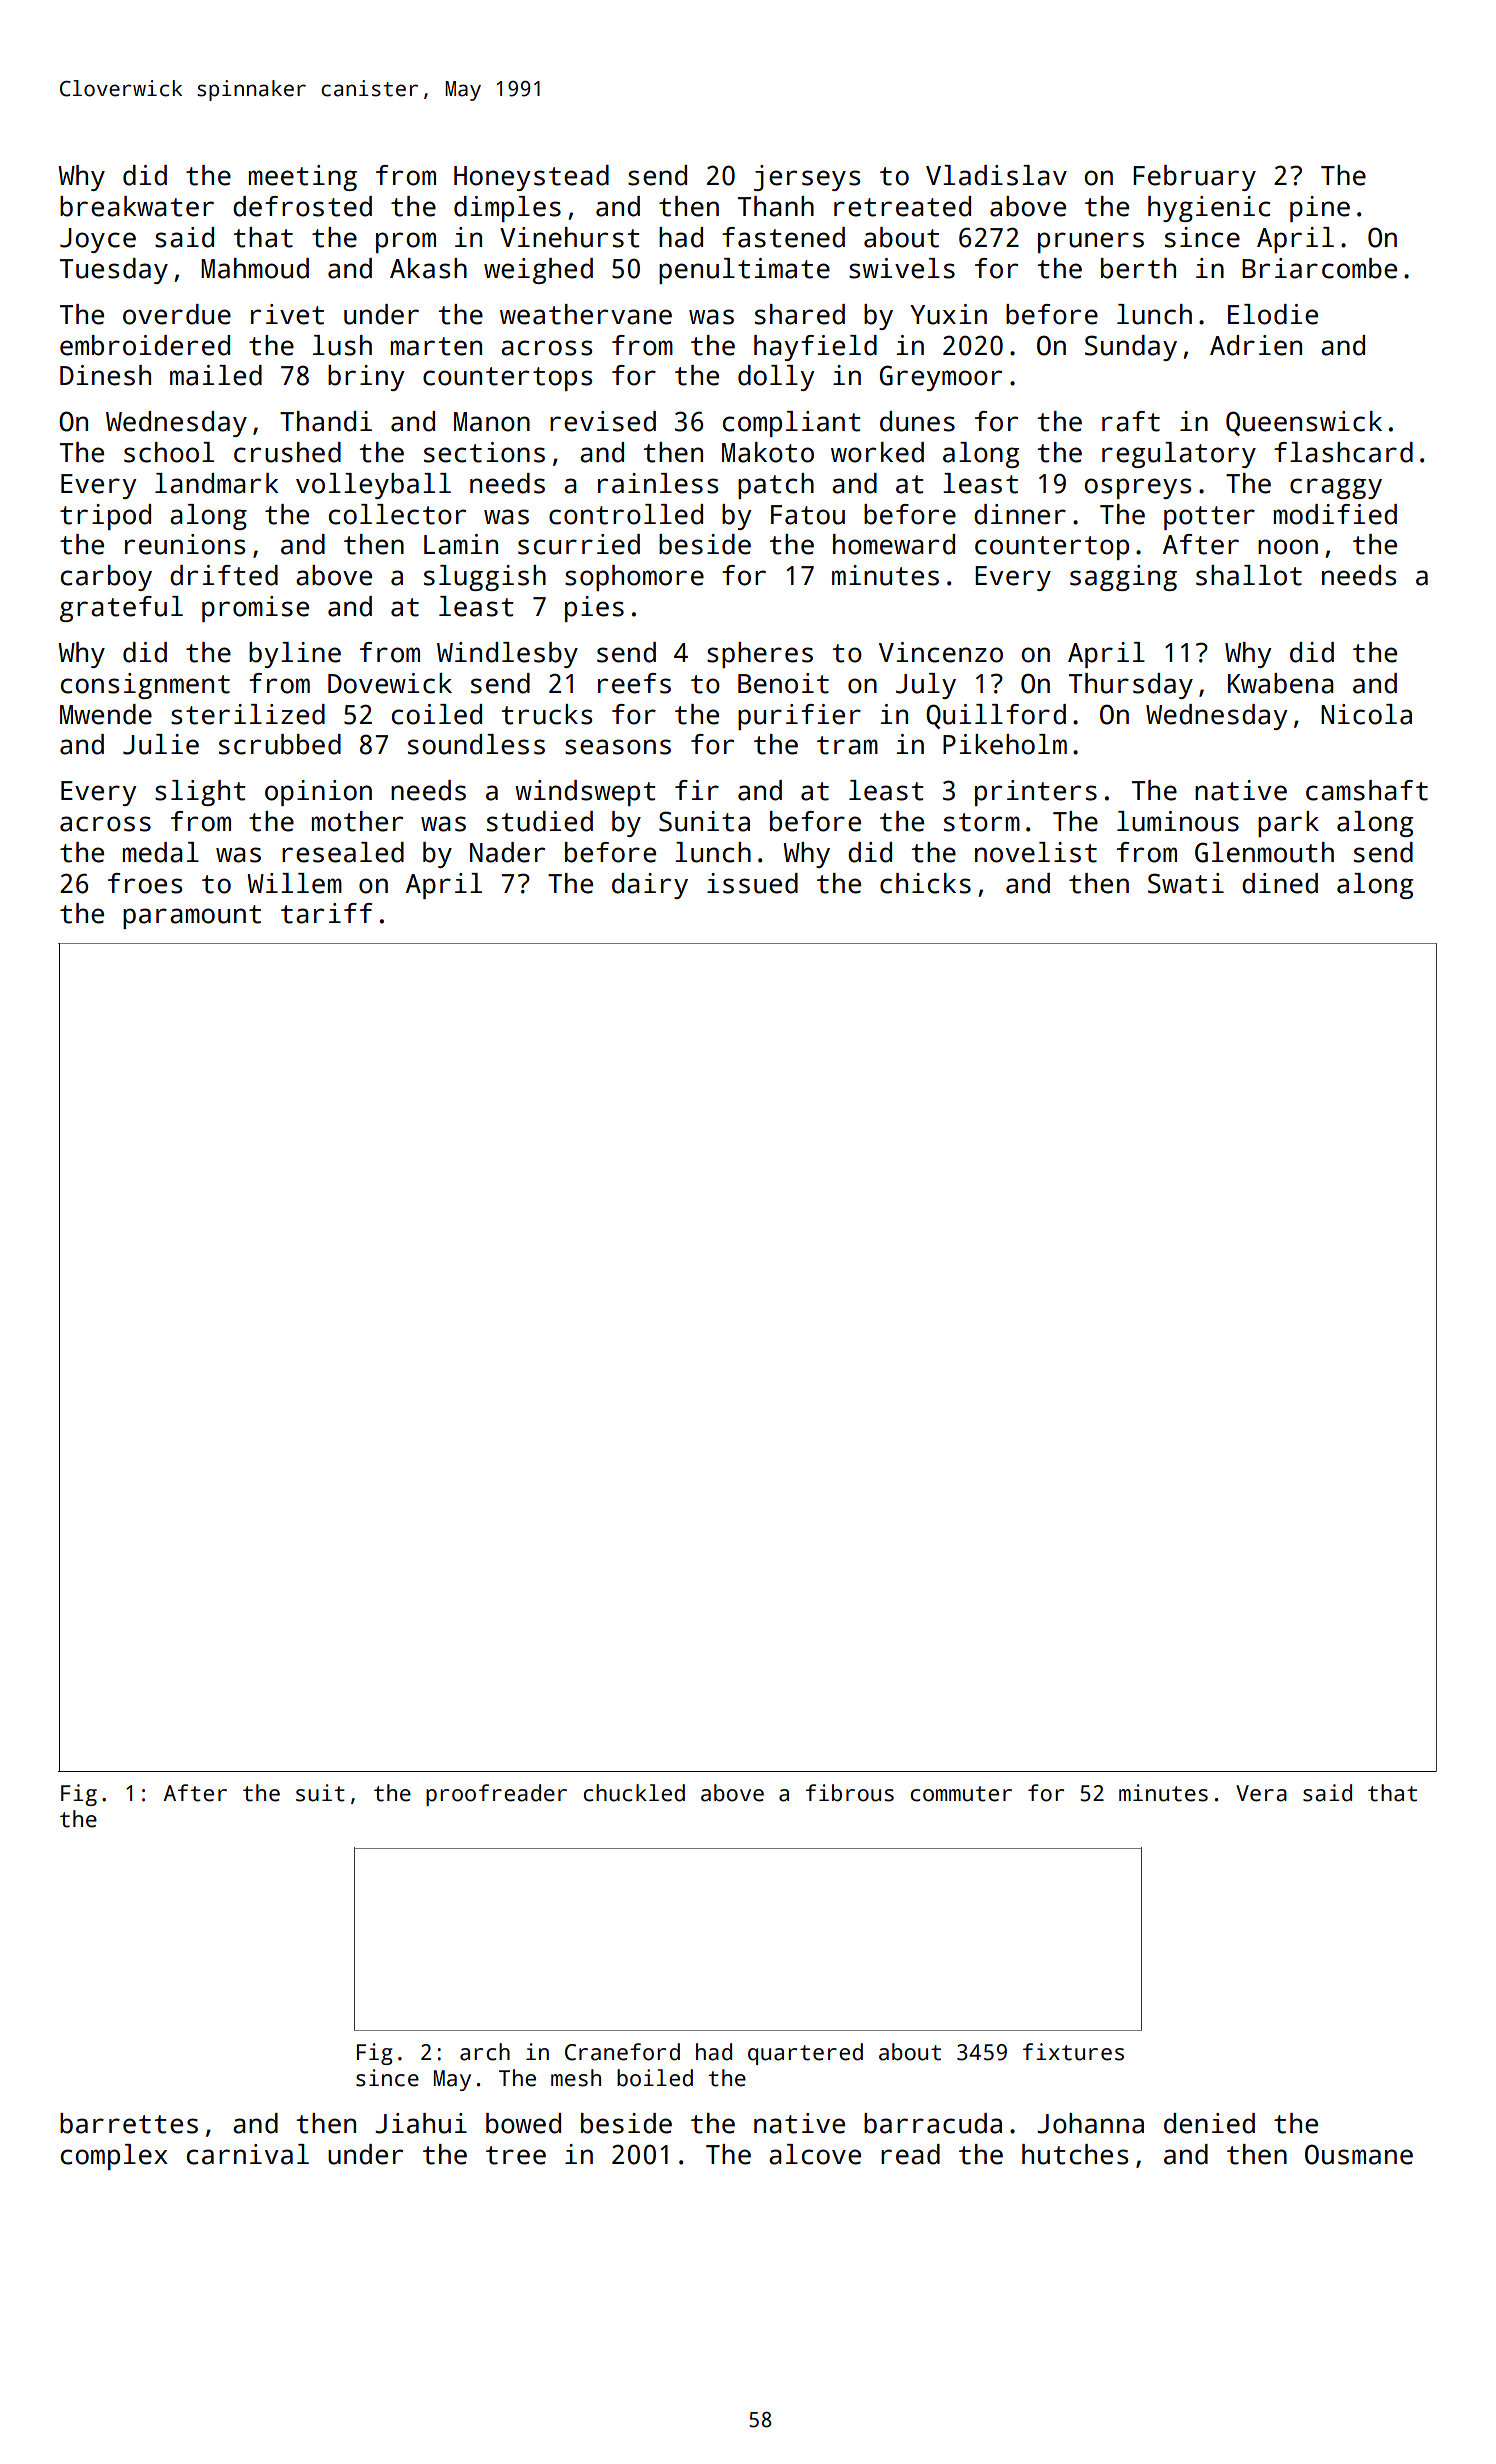 This document has width=1496, height=2464. I want to click on complex, so click(114, 2157).
